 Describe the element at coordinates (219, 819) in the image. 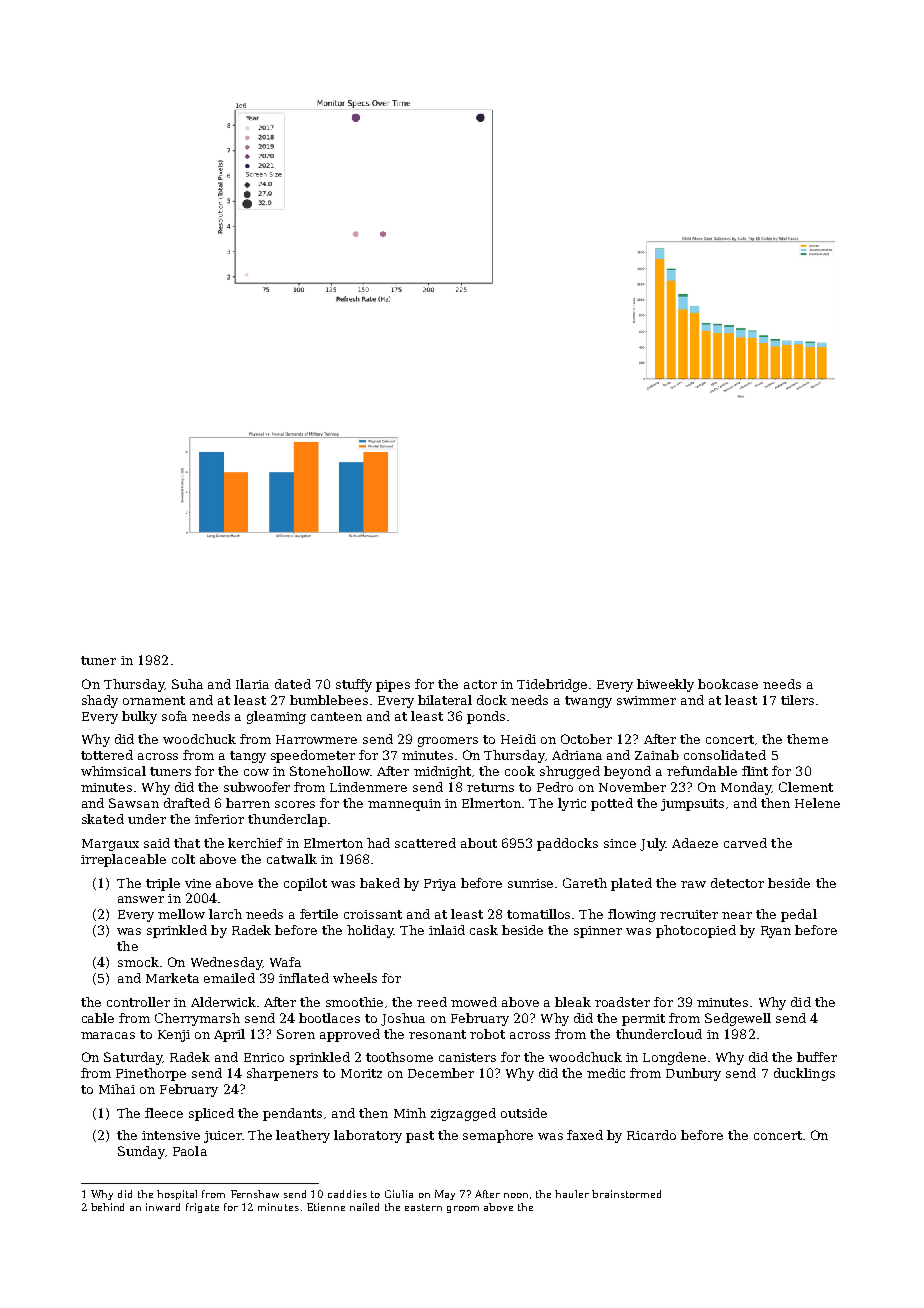

I see `inferior` at that location.
